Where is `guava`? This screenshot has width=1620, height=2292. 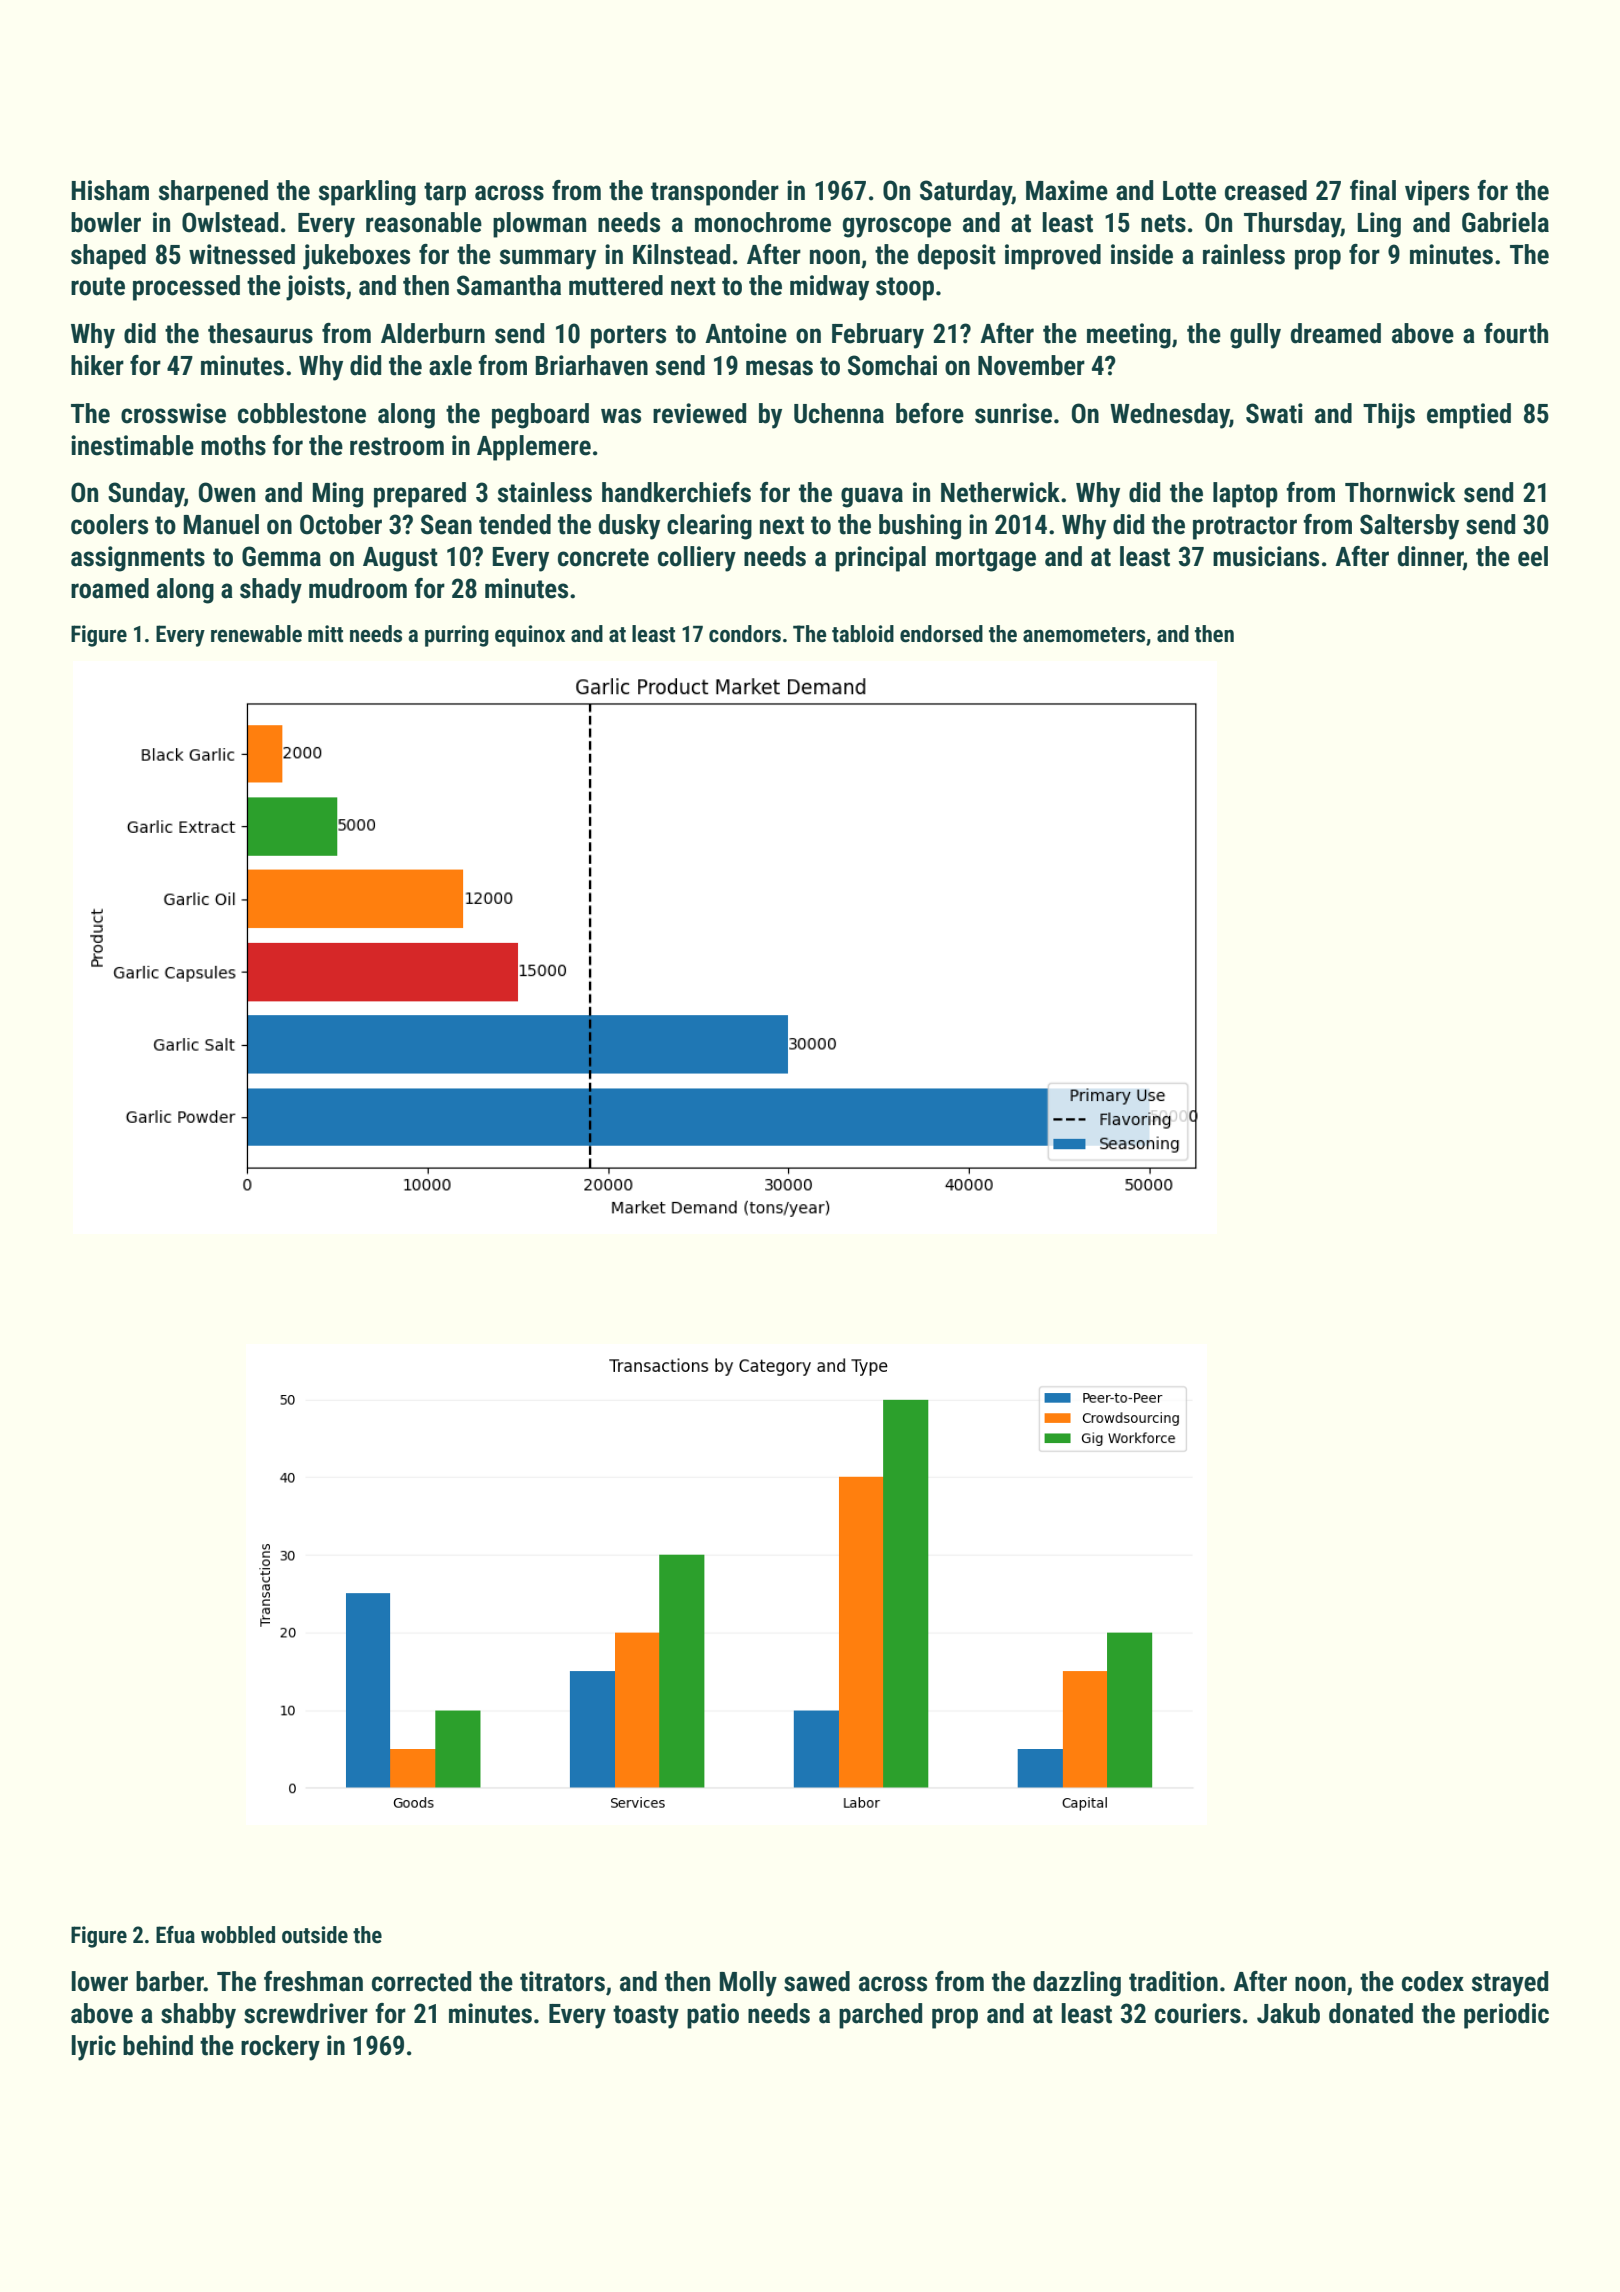 guava is located at coordinates (872, 497).
